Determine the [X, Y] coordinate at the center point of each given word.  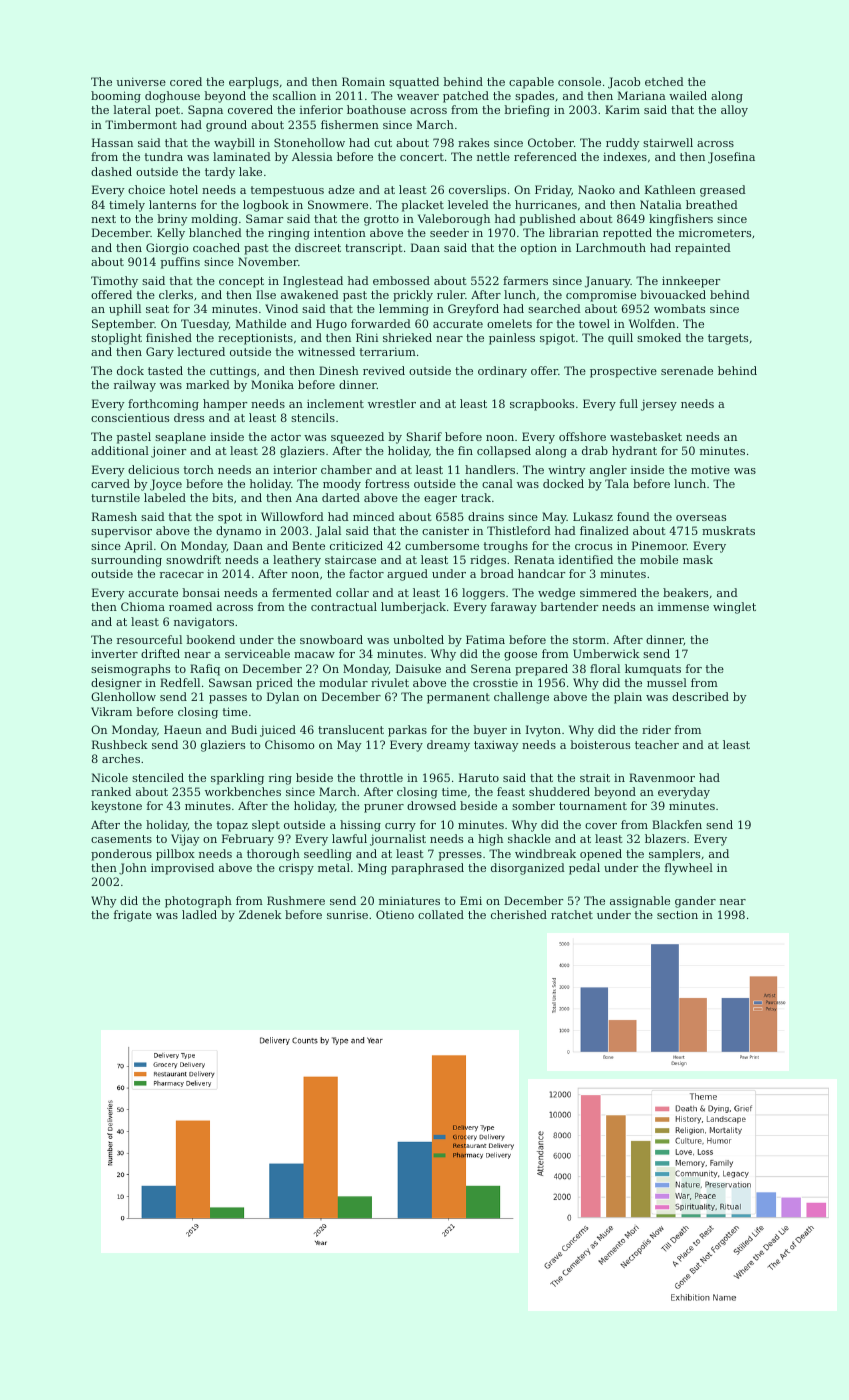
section [677, 915]
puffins [180, 263]
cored [186, 81]
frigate [133, 916]
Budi [244, 729]
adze [341, 189]
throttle [381, 777]
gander [695, 902]
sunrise [347, 915]
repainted [703, 249]
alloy [734, 111]
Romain [363, 81]
